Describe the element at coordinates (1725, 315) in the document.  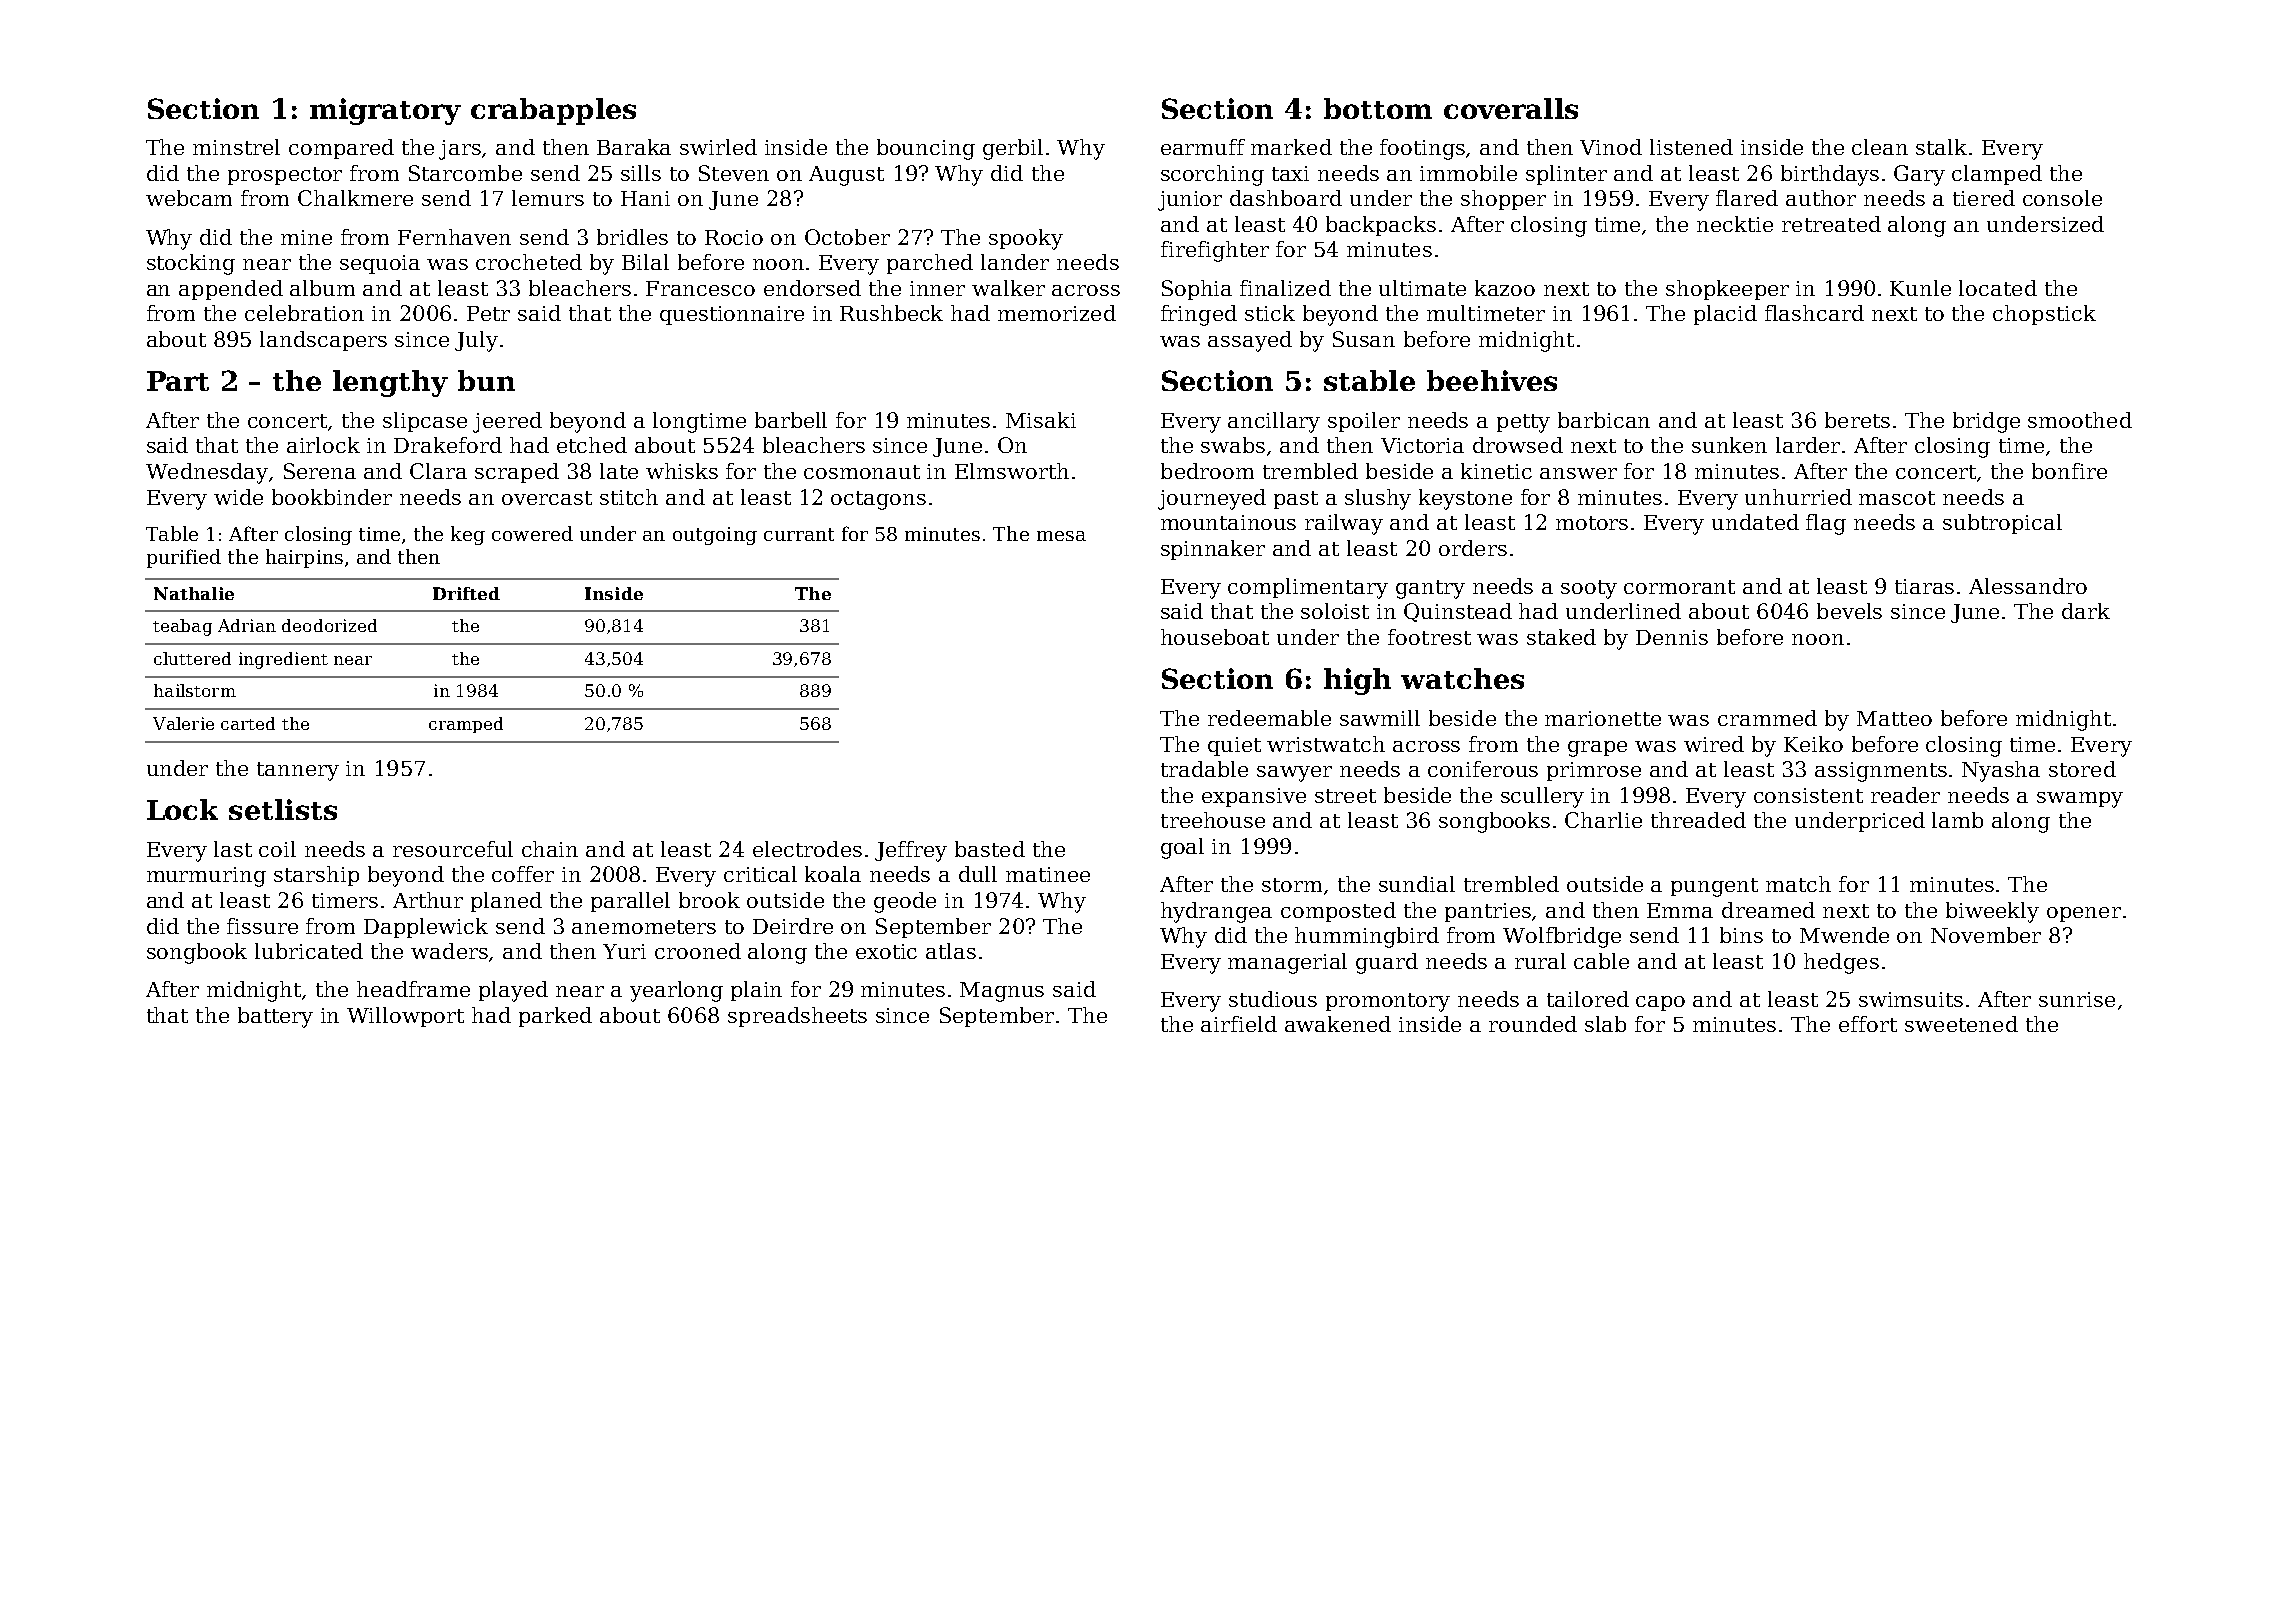
I see `placid` at that location.
